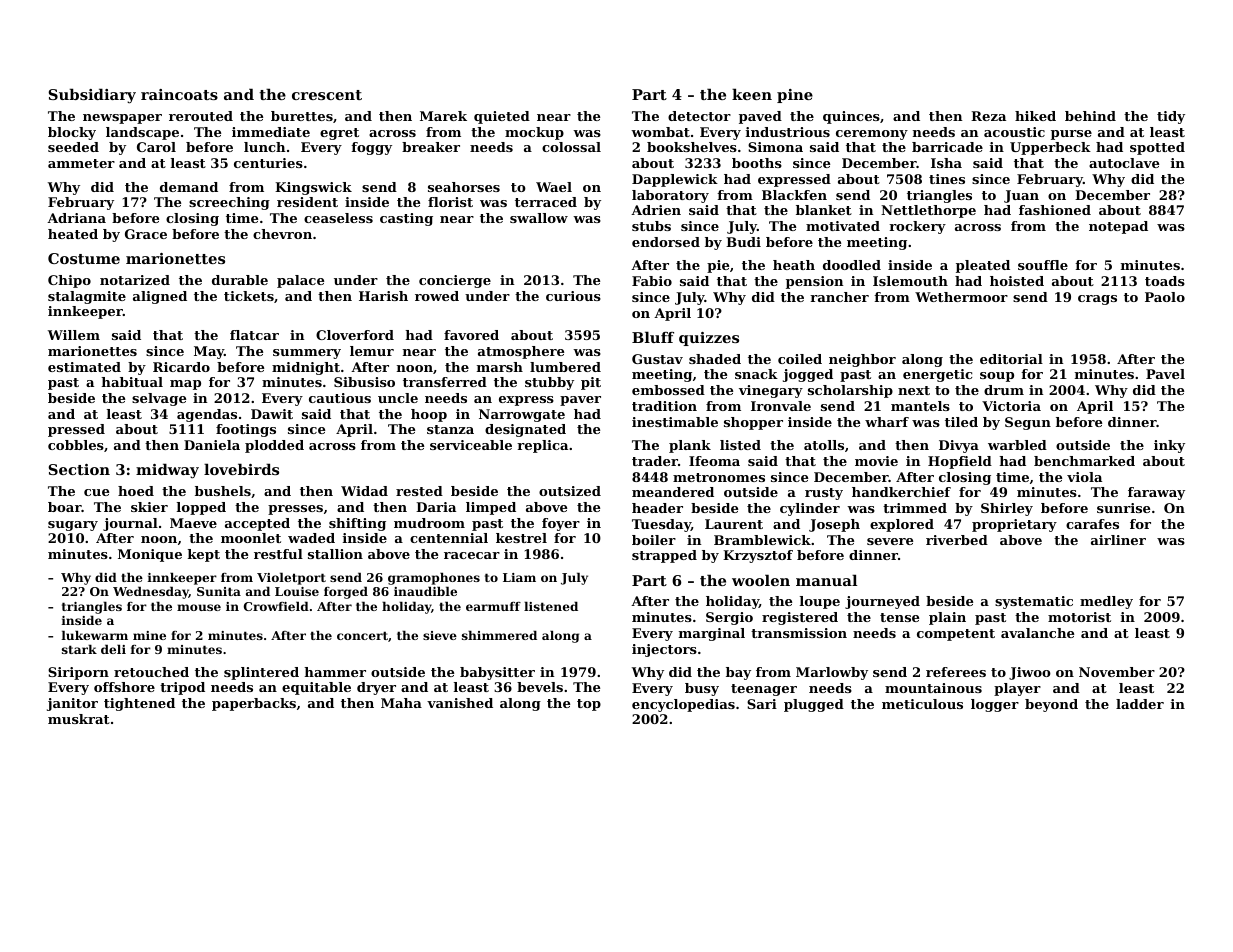  Describe the element at coordinates (371, 148) in the document. I see `foggy` at that location.
